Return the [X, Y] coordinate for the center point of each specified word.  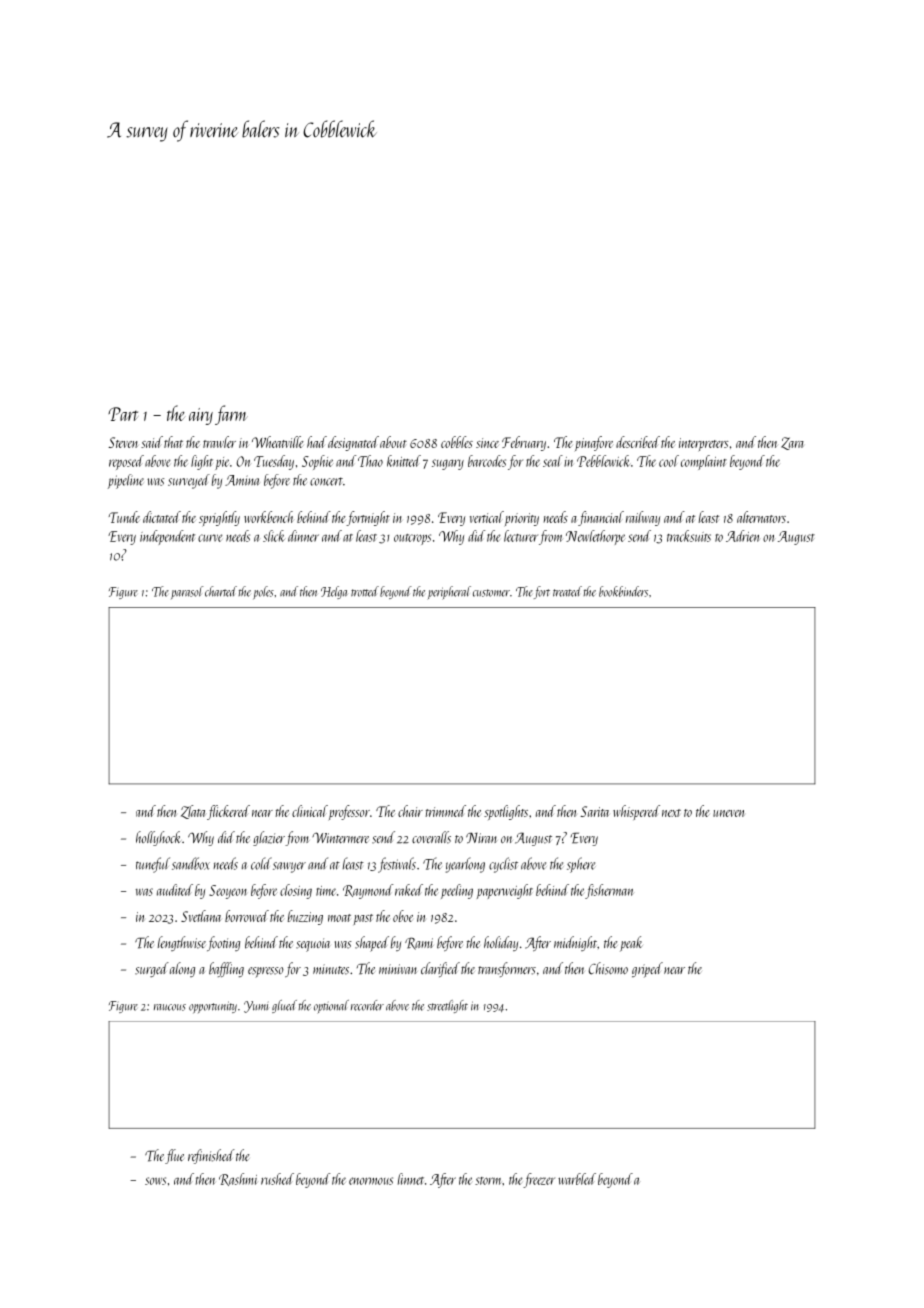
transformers [507, 969]
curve [210, 538]
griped [647, 970]
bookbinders [623, 591]
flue [174, 1156]
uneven [728, 813]
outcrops [412, 539]
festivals [397, 865]
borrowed [247, 916]
